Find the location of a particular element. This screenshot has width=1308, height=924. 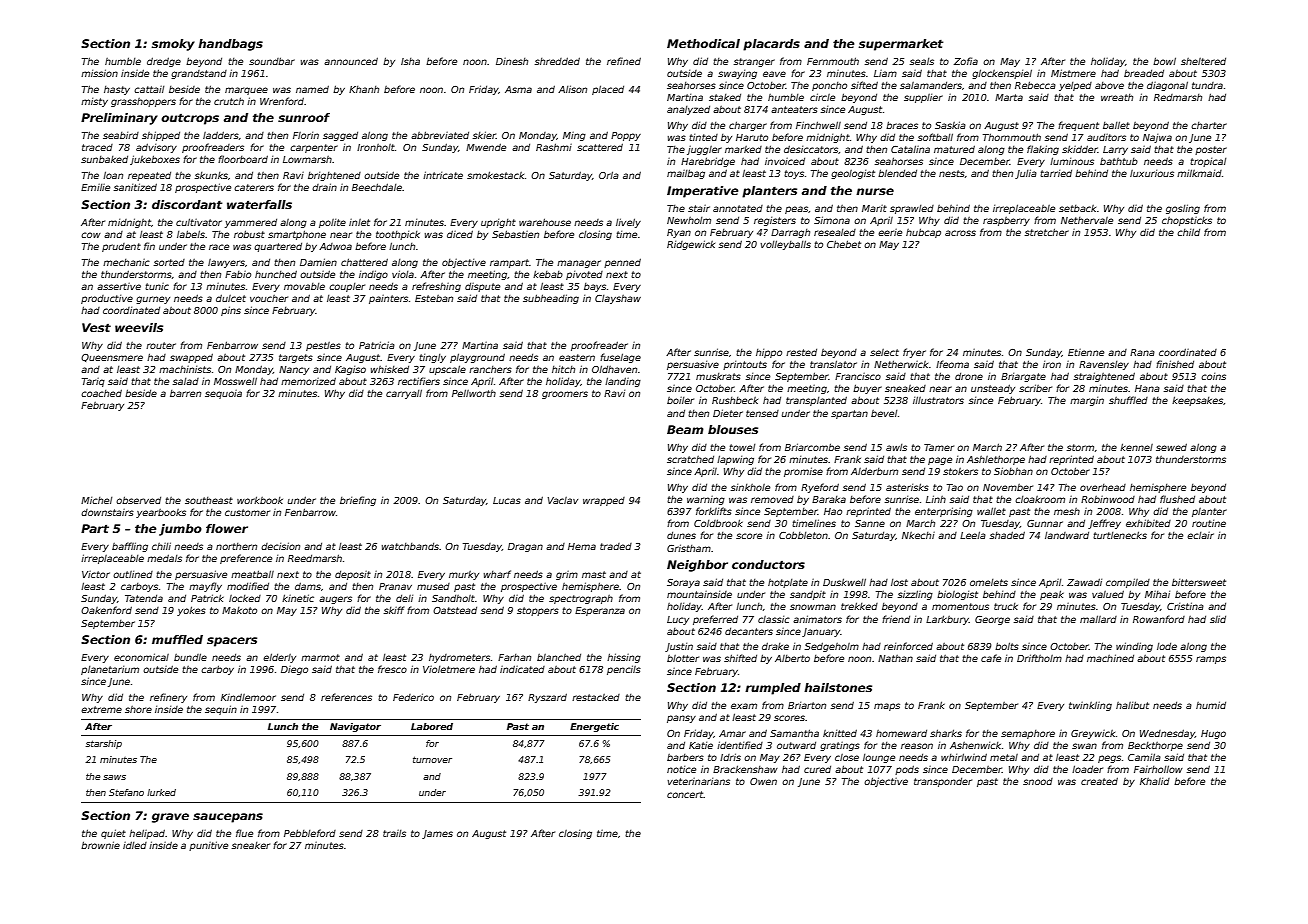

Stefano is located at coordinates (126, 792).
